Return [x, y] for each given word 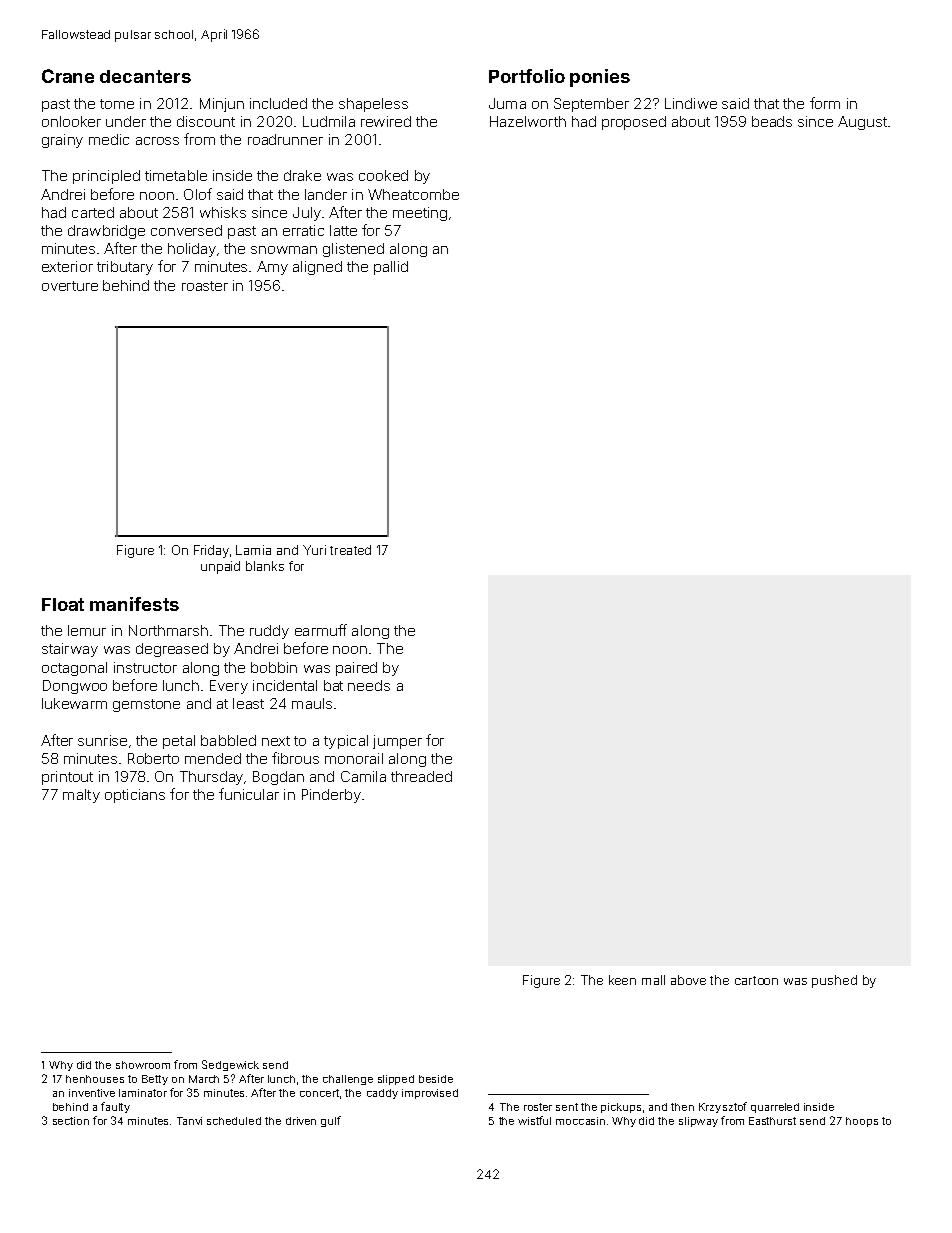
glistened [353, 250]
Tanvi [189, 1121]
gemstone [146, 705]
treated [350, 550]
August [862, 123]
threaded [421, 776]
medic [109, 139]
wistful [534, 1120]
